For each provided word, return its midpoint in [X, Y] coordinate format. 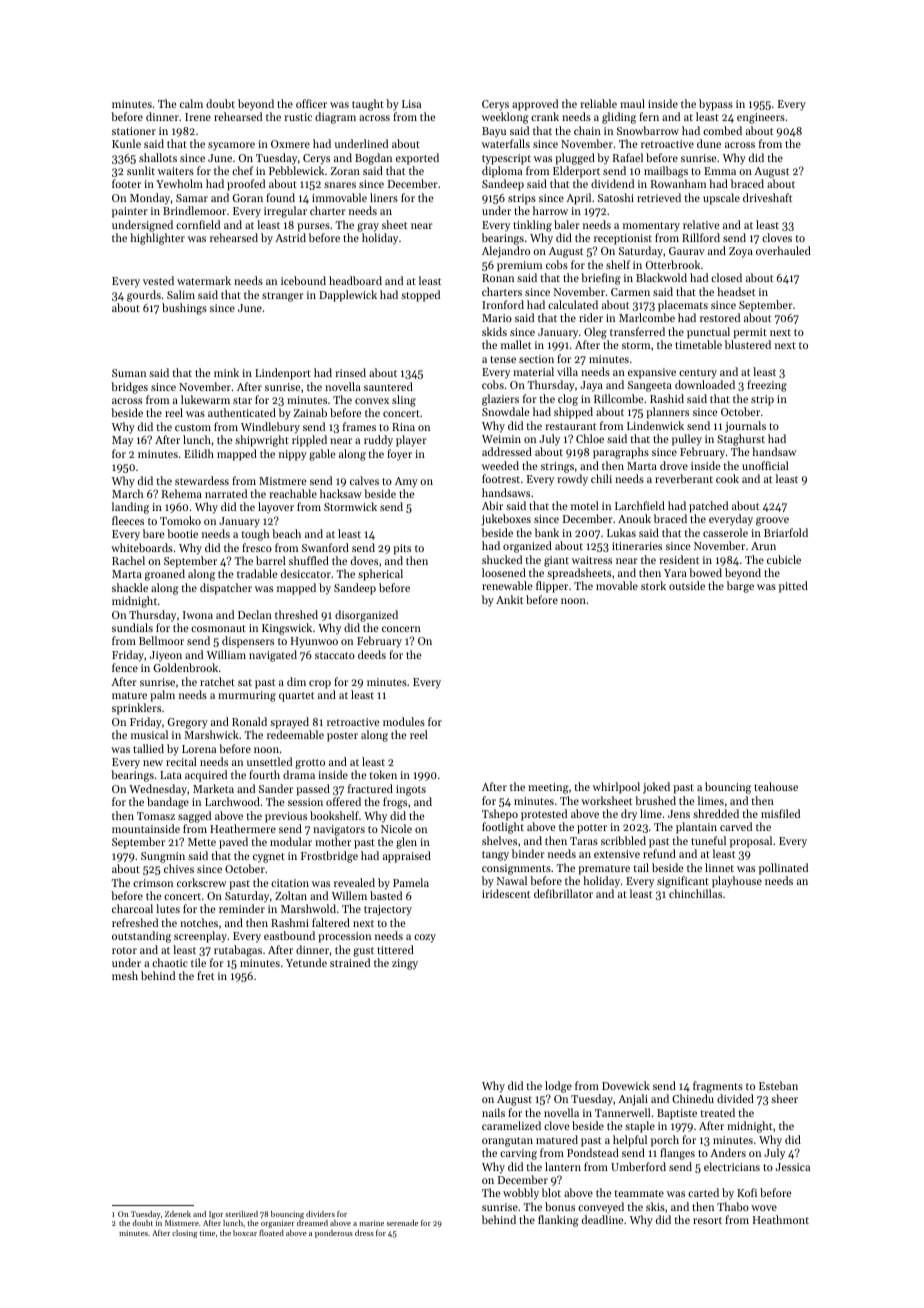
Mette [202, 842]
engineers [761, 118]
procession [344, 937]
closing [185, 1234]
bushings [184, 309]
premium [519, 266]
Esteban [778, 1085]
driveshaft [767, 197]
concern [401, 629]
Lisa [411, 104]
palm [162, 696]
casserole [725, 532]
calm [191, 103]
